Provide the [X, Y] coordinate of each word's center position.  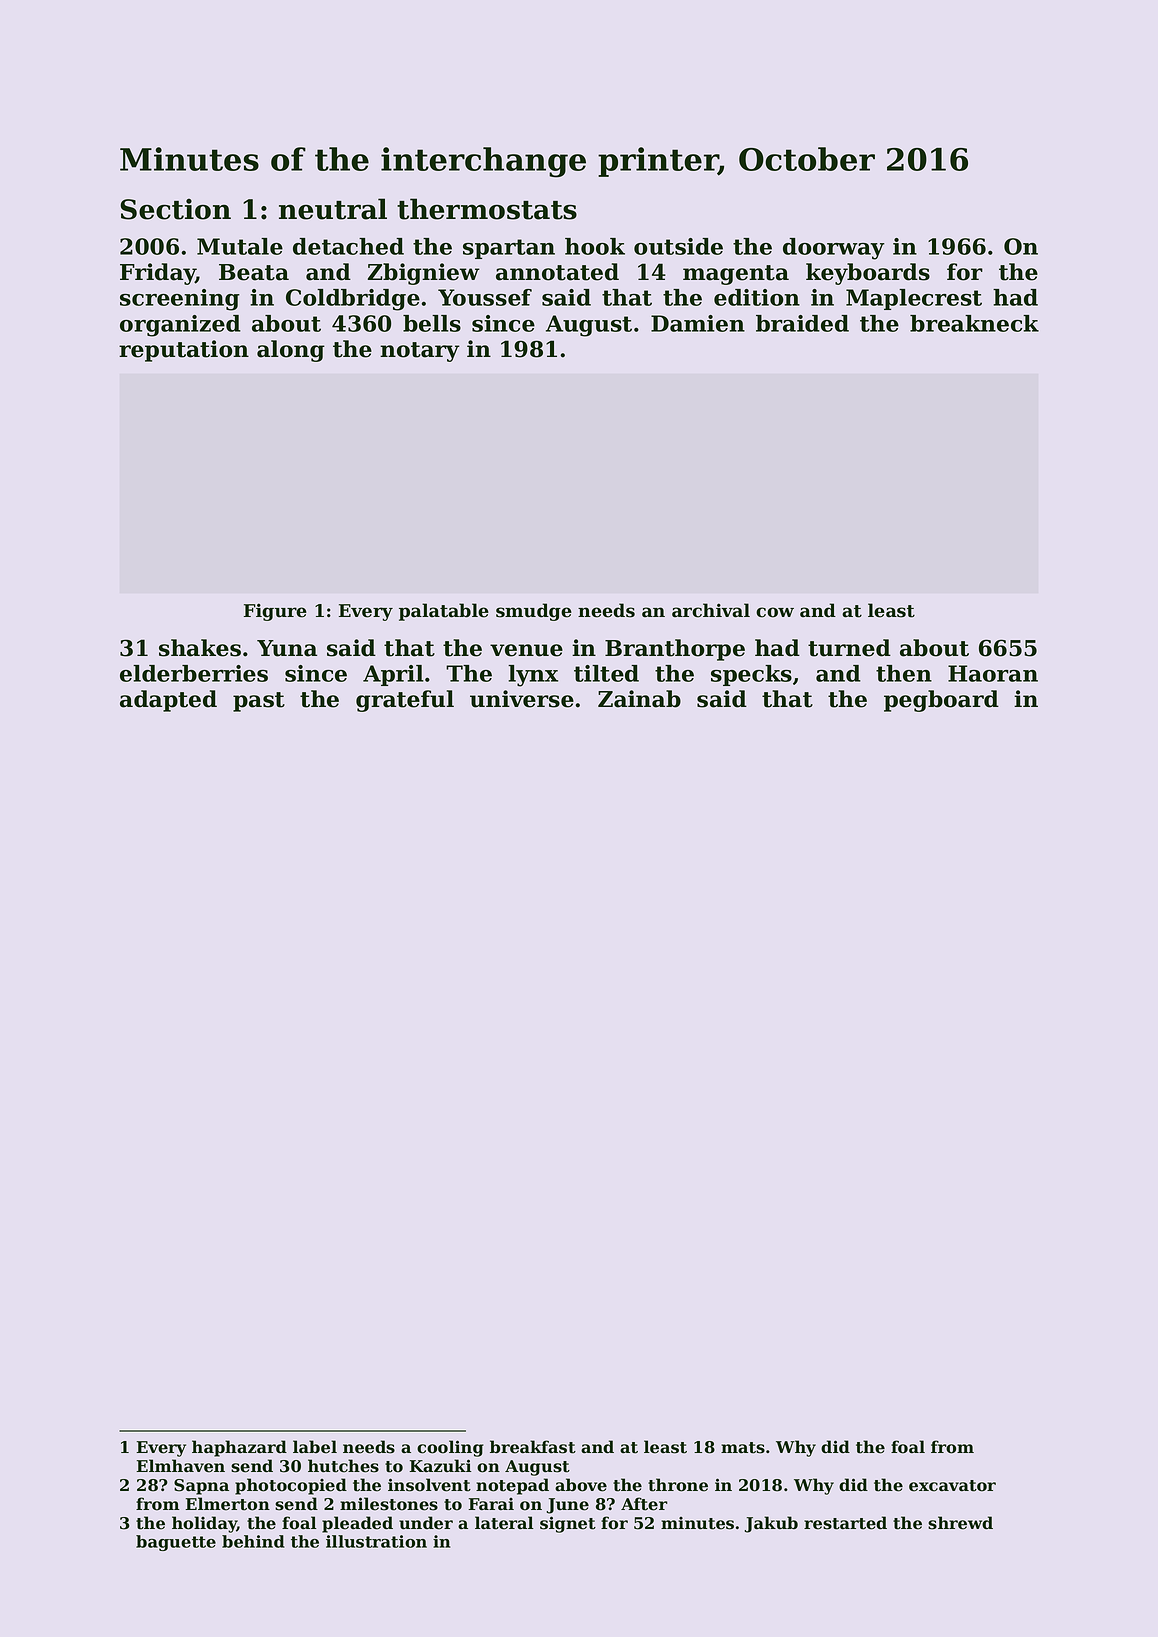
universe [522, 699]
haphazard [239, 1448]
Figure [275, 612]
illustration [376, 1541]
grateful [405, 701]
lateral [504, 1523]
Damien [698, 323]
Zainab [639, 699]
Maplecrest [914, 299]
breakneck [974, 323]
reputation [184, 351]
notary [420, 352]
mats [743, 1448]
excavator [952, 1486]
